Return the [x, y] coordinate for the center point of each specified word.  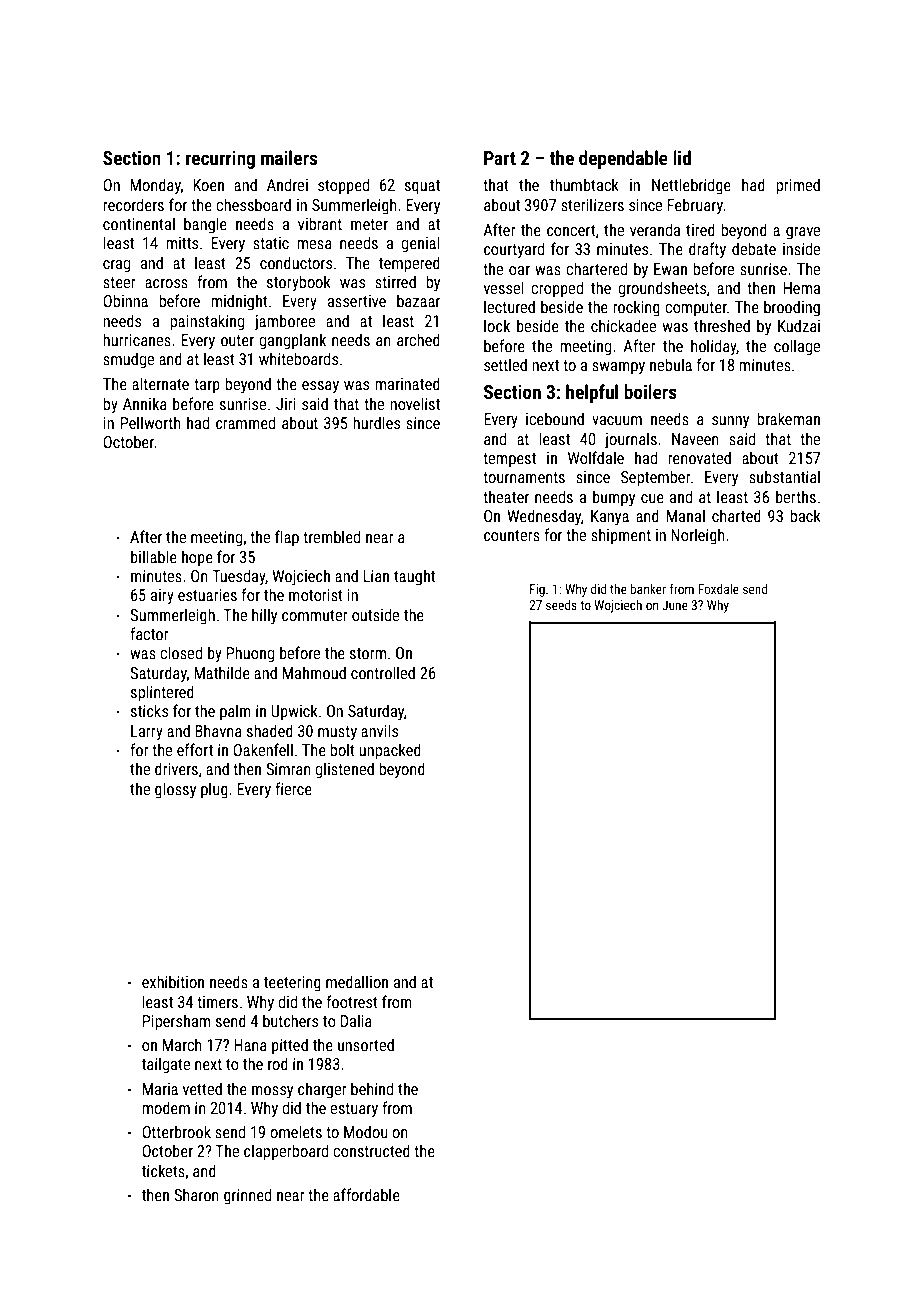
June [675, 605]
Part [500, 158]
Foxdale [718, 589]
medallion [357, 981]
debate [754, 248]
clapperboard [286, 1152]
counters [512, 535]
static [271, 243]
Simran [288, 769]
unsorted [366, 1044]
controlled [383, 672]
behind [372, 1088]
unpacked [390, 751]
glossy [175, 790]
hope [197, 558]
